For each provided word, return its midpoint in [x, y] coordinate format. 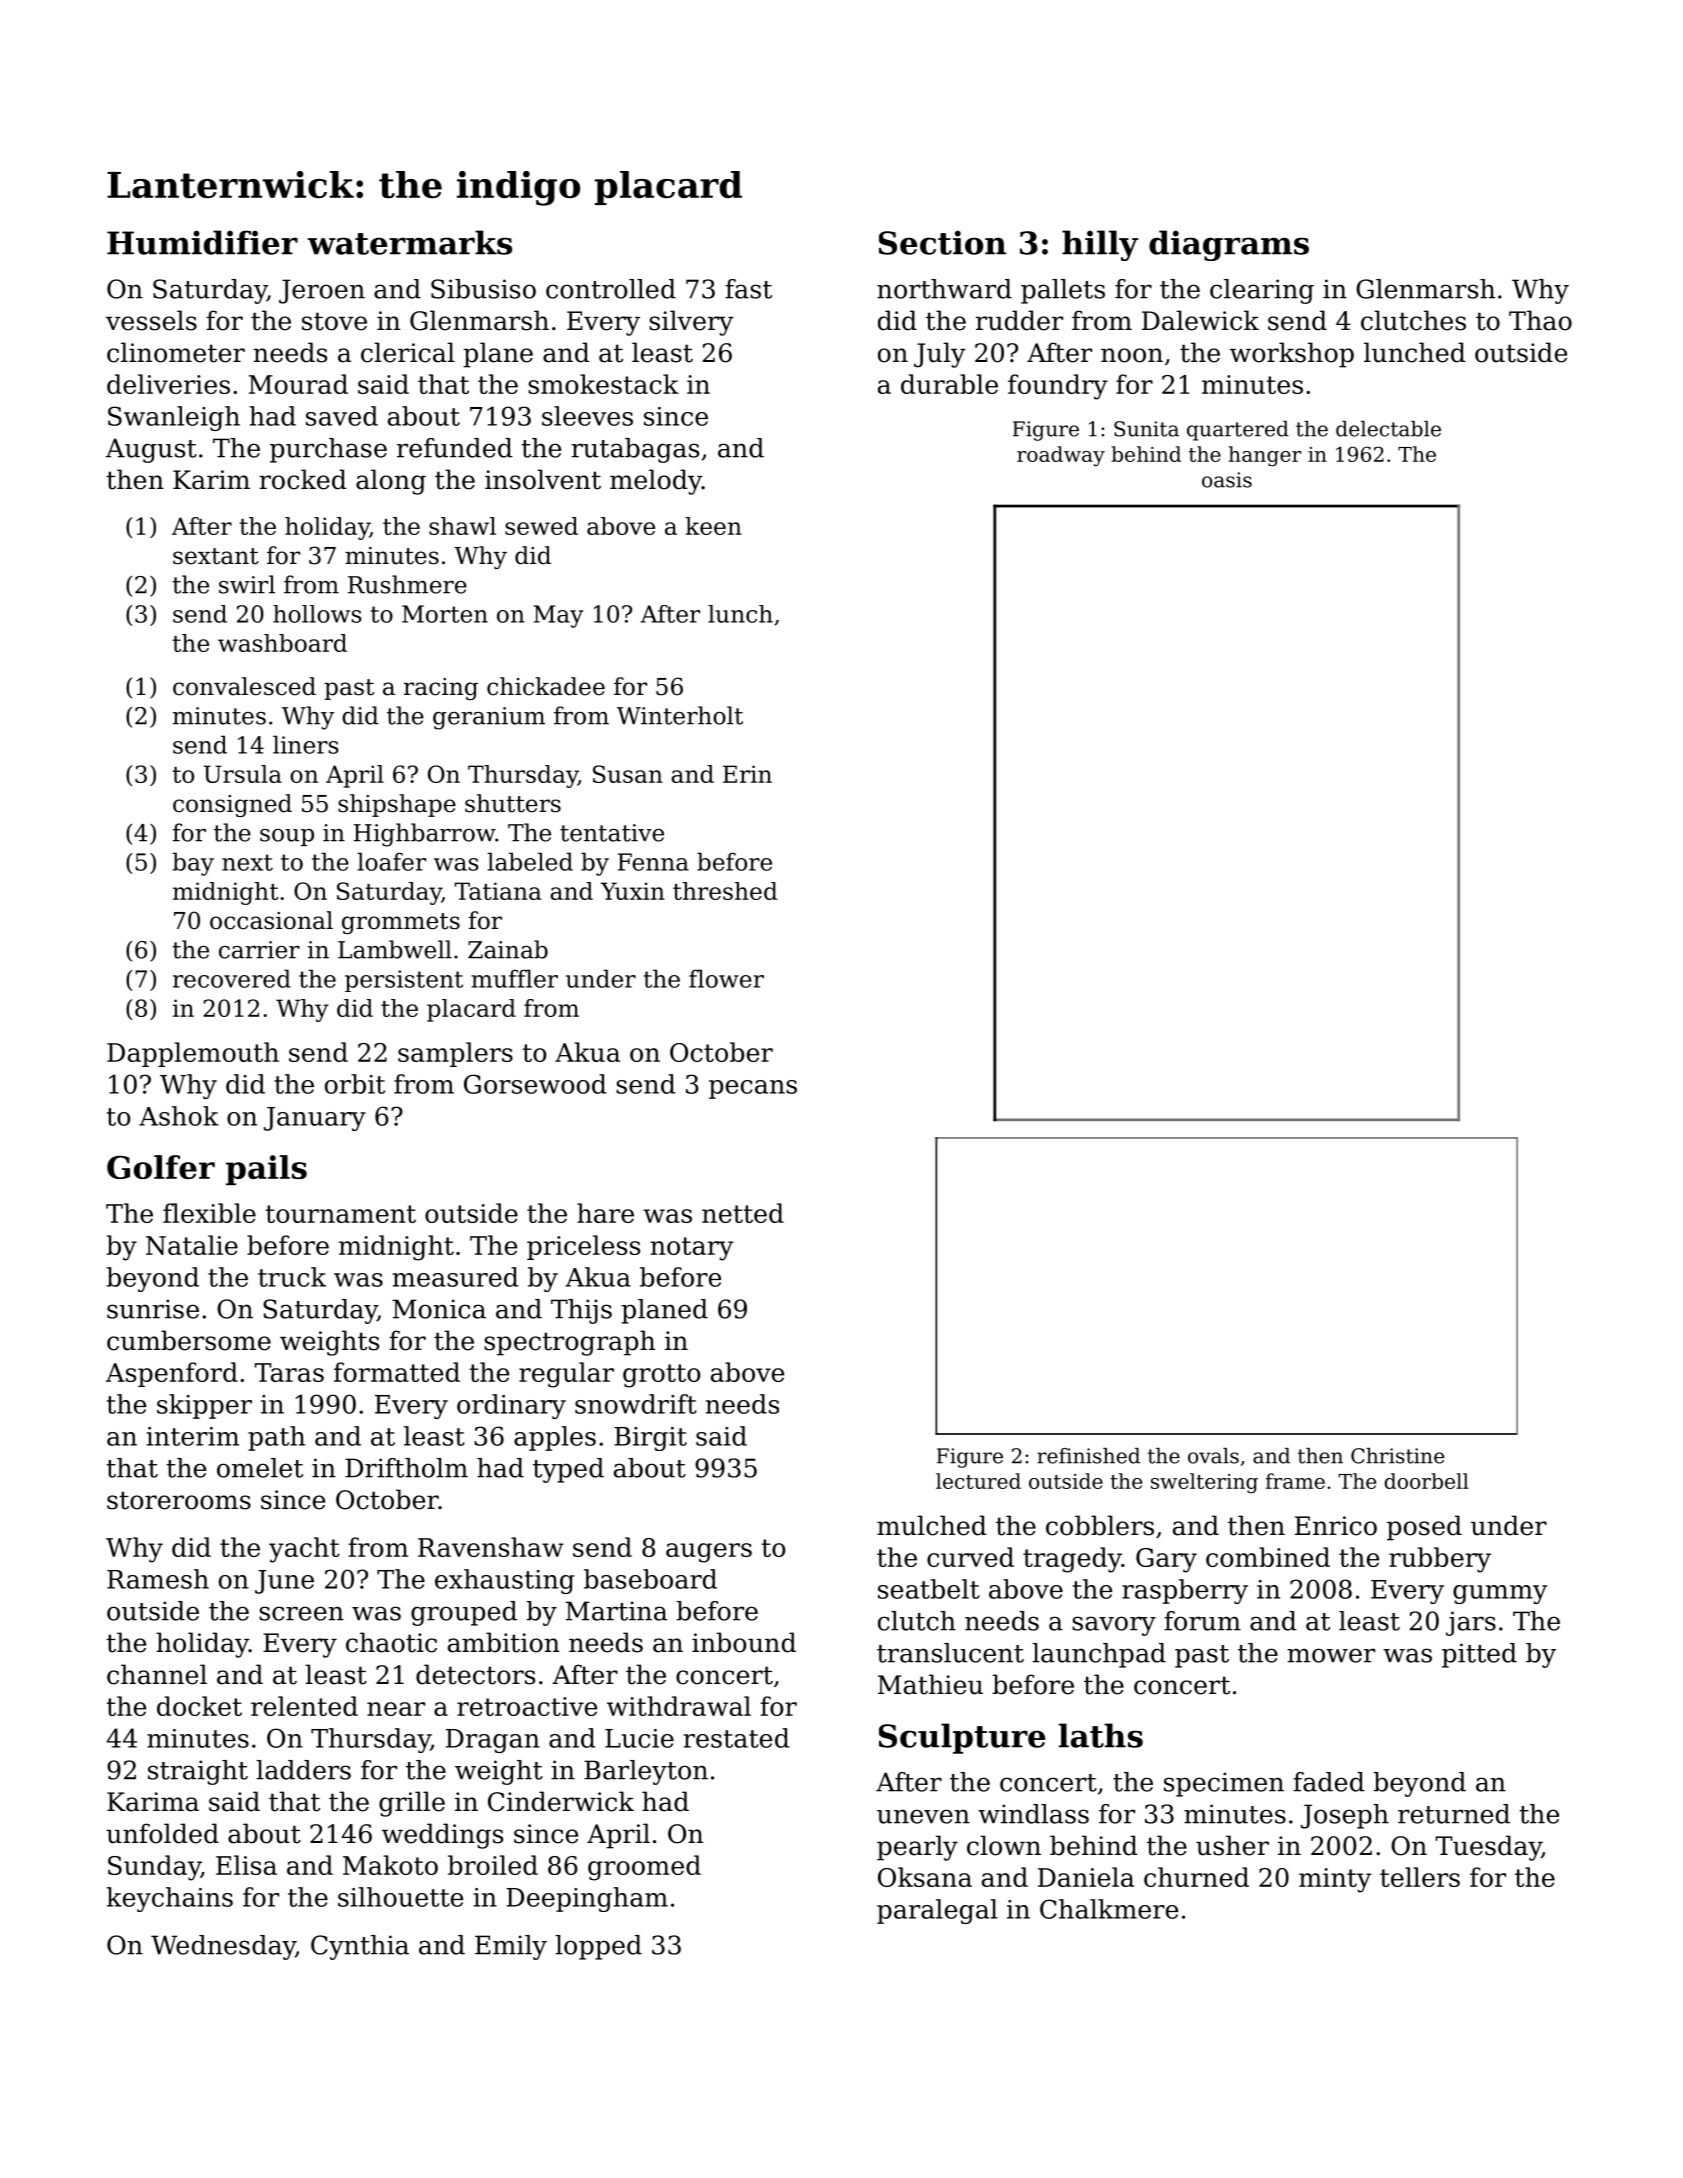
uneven [923, 1816]
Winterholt [680, 715]
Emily [511, 1947]
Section [942, 242]
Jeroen [322, 291]
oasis [1227, 480]
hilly [1100, 245]
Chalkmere [1109, 1909]
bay [193, 864]
